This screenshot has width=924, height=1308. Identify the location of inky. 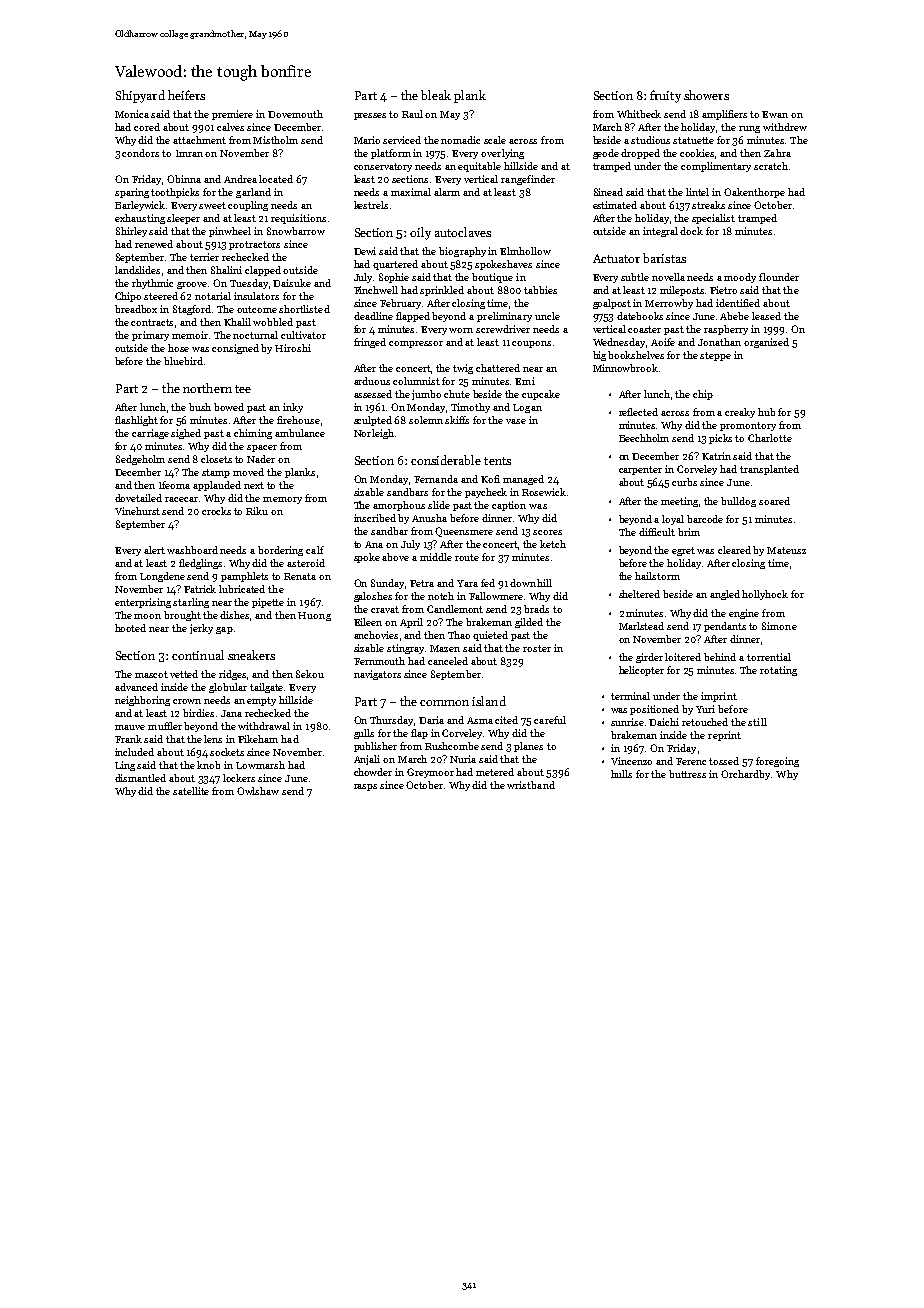
(293, 408).
